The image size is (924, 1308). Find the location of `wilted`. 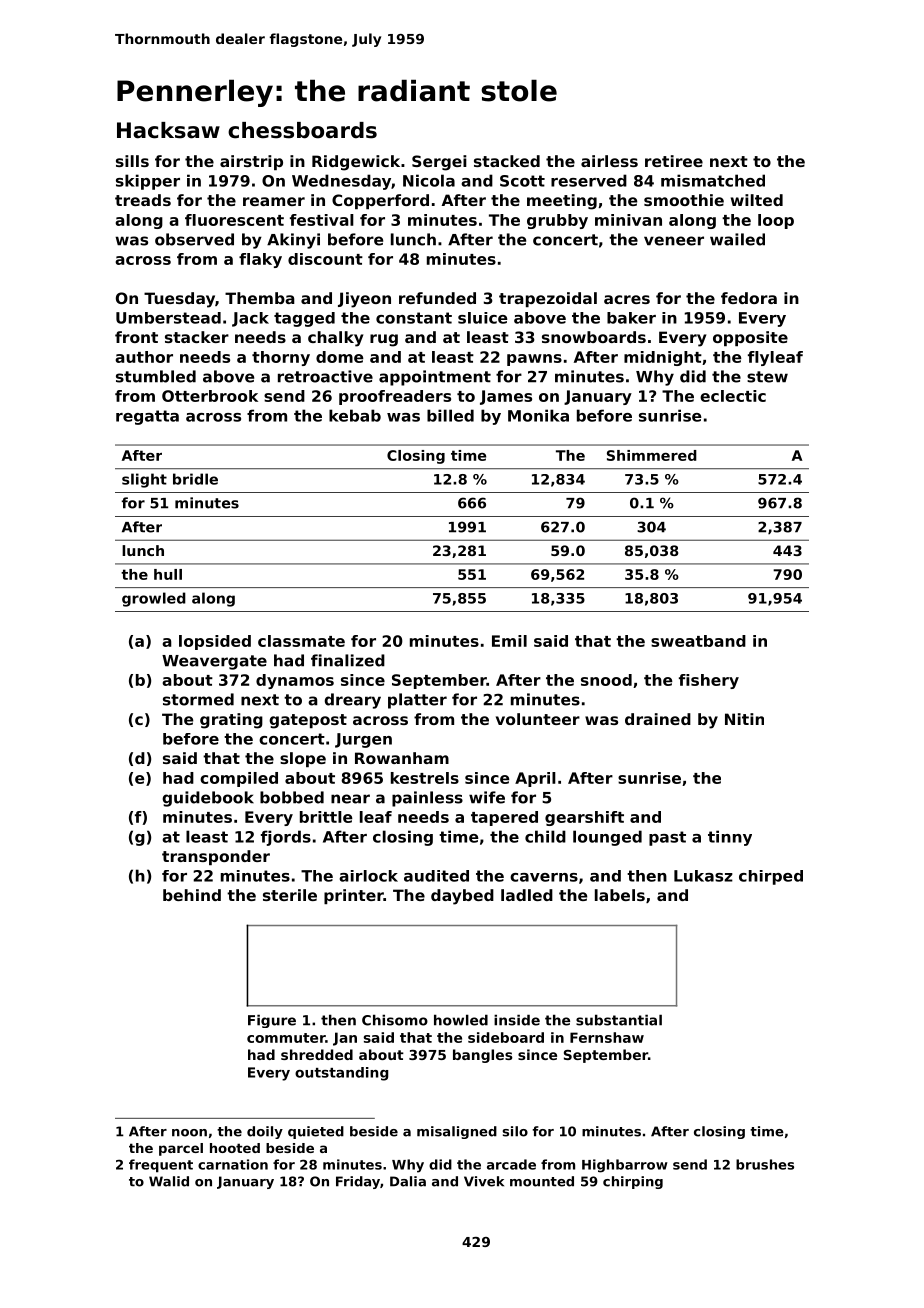

wilted is located at coordinates (757, 200).
